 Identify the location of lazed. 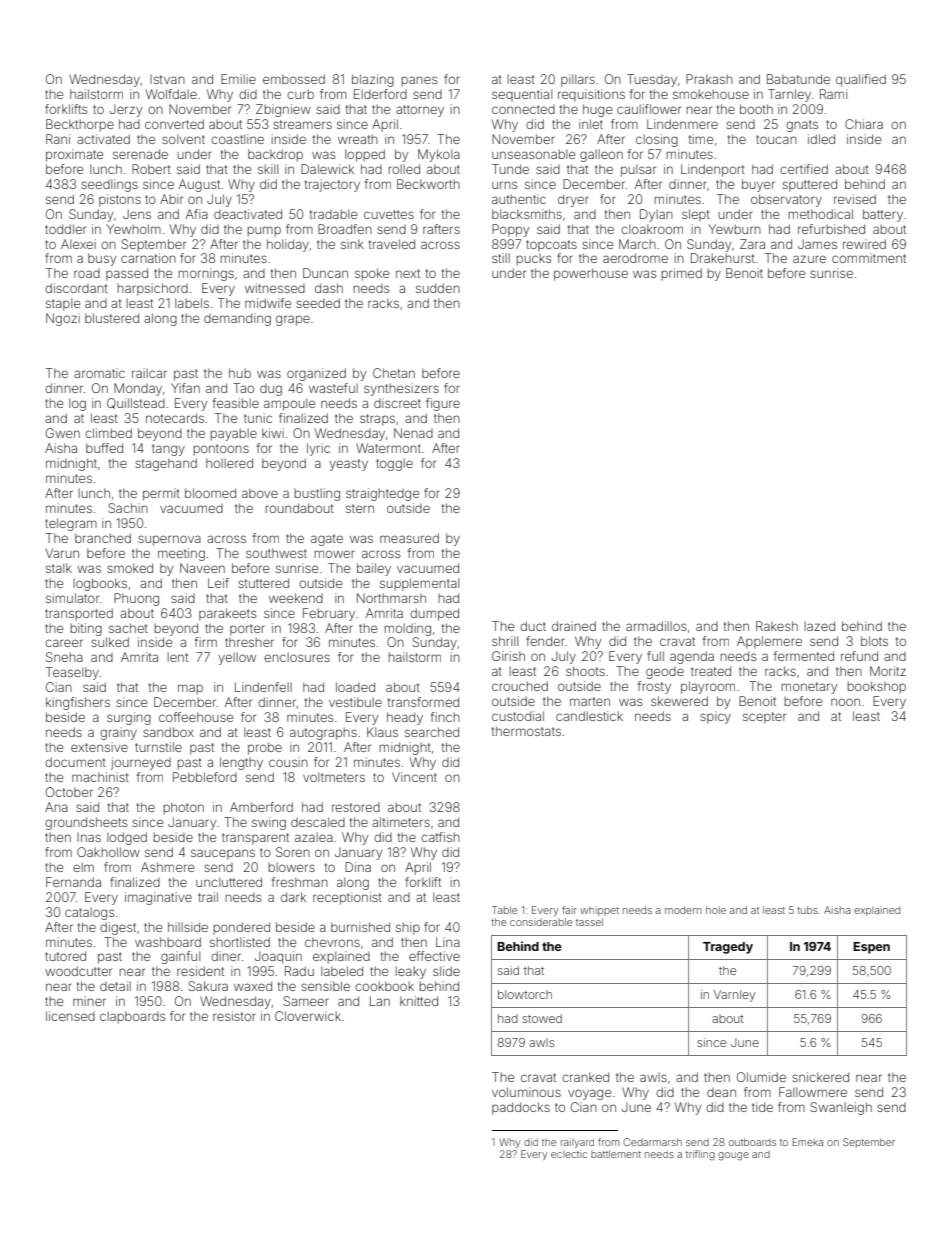
(820, 626).
